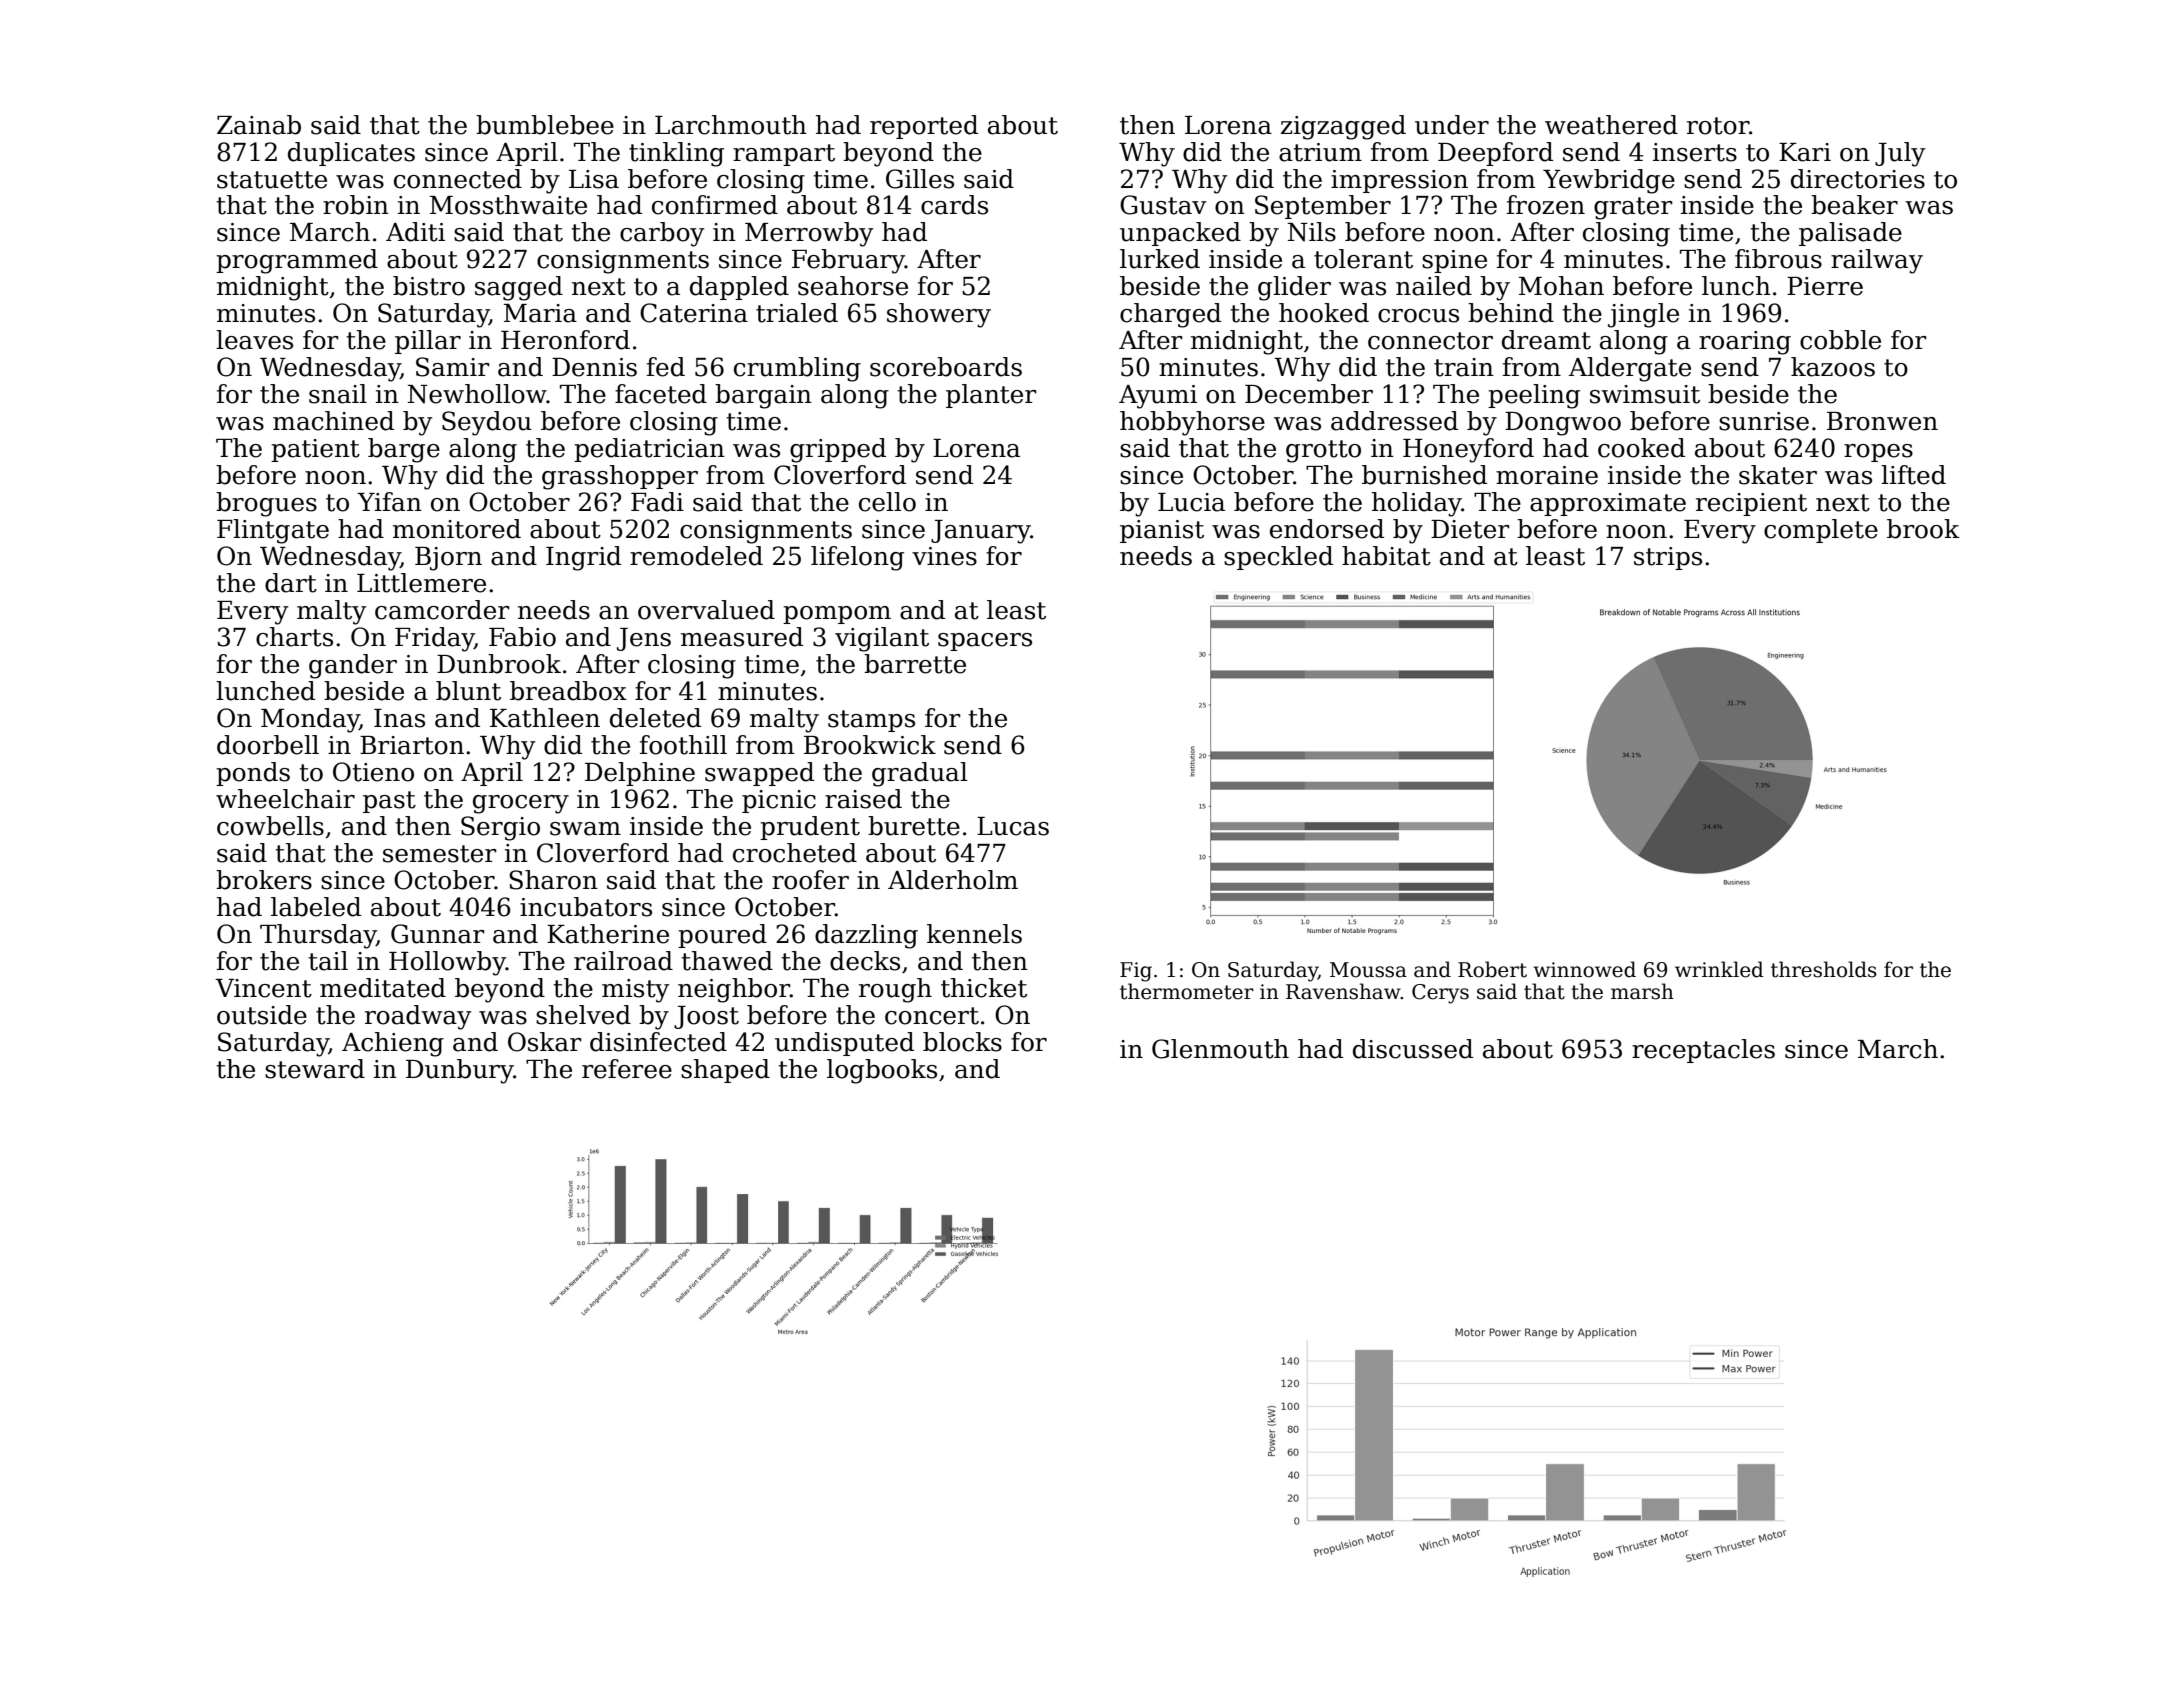 Image resolution: width=2178 pixels, height=1683 pixels. I want to click on spacers, so click(985, 642).
